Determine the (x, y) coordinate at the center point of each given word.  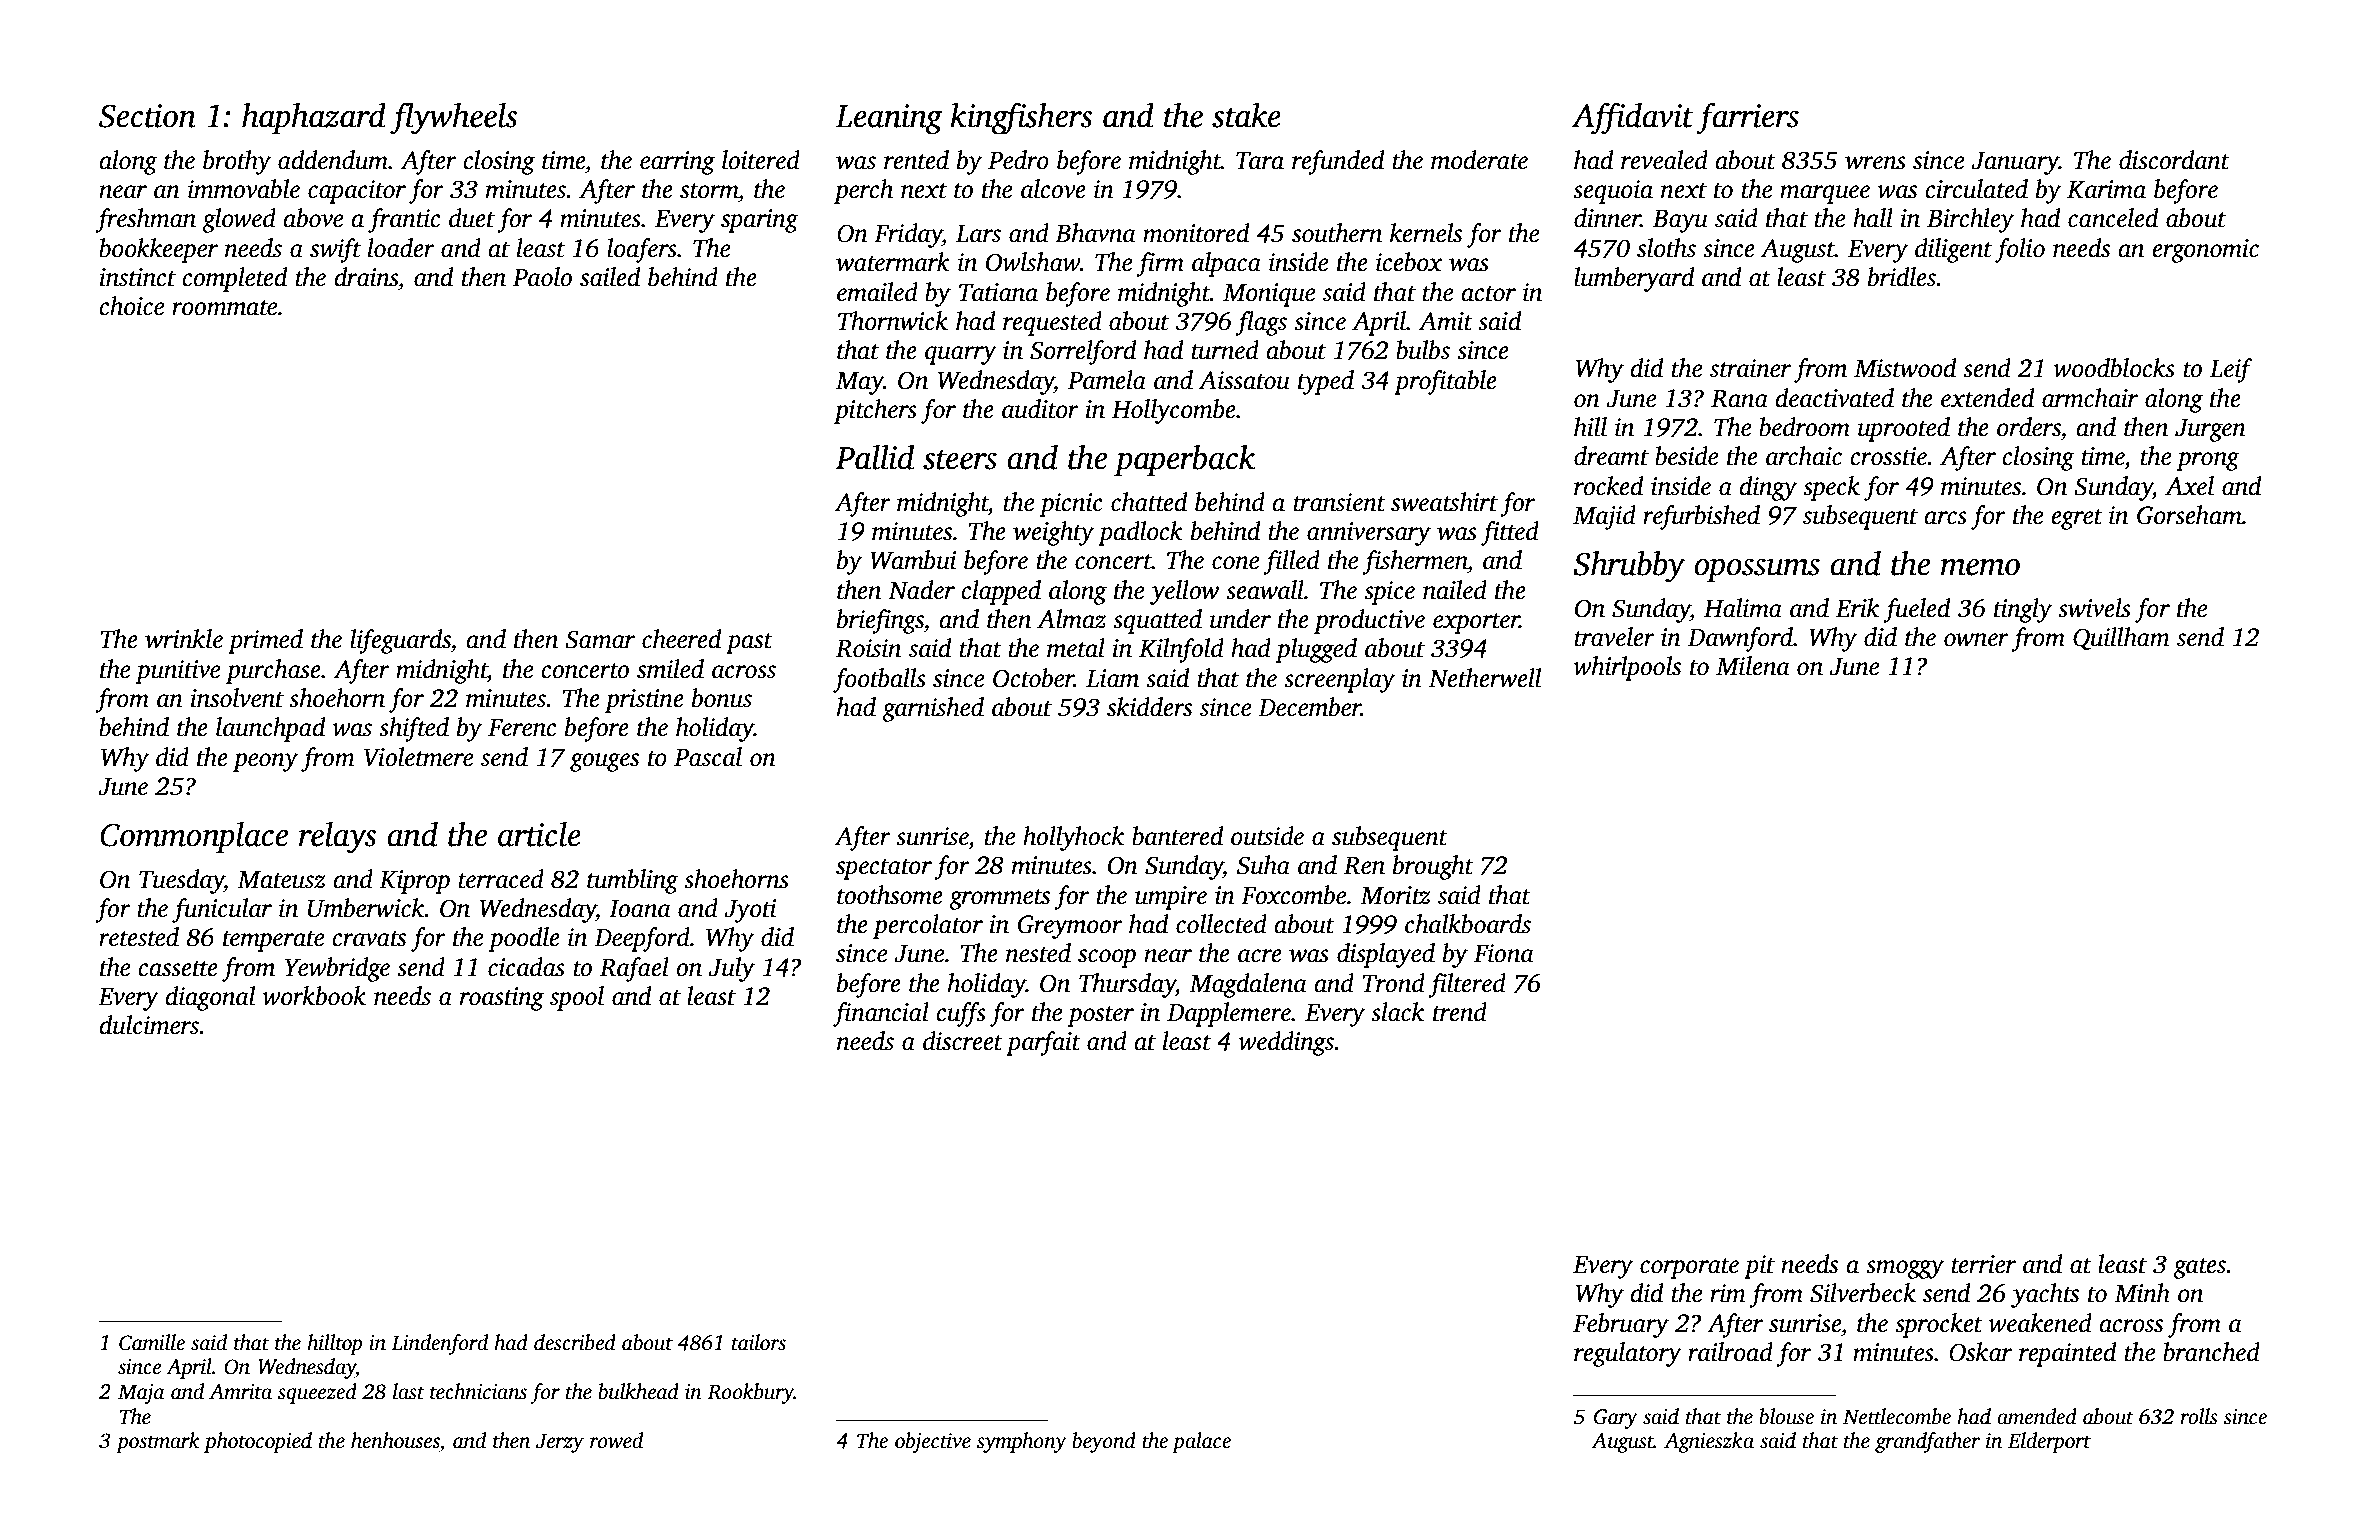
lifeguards (400, 641)
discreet (963, 1041)
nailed (1455, 590)
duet (472, 218)
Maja (141, 1394)
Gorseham (2189, 515)
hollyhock (1073, 838)
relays (338, 838)
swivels (2094, 608)
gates (2200, 1268)
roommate (224, 308)
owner (1976, 640)
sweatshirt (1444, 502)
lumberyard (1634, 279)
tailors (759, 1342)
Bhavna (1095, 233)
